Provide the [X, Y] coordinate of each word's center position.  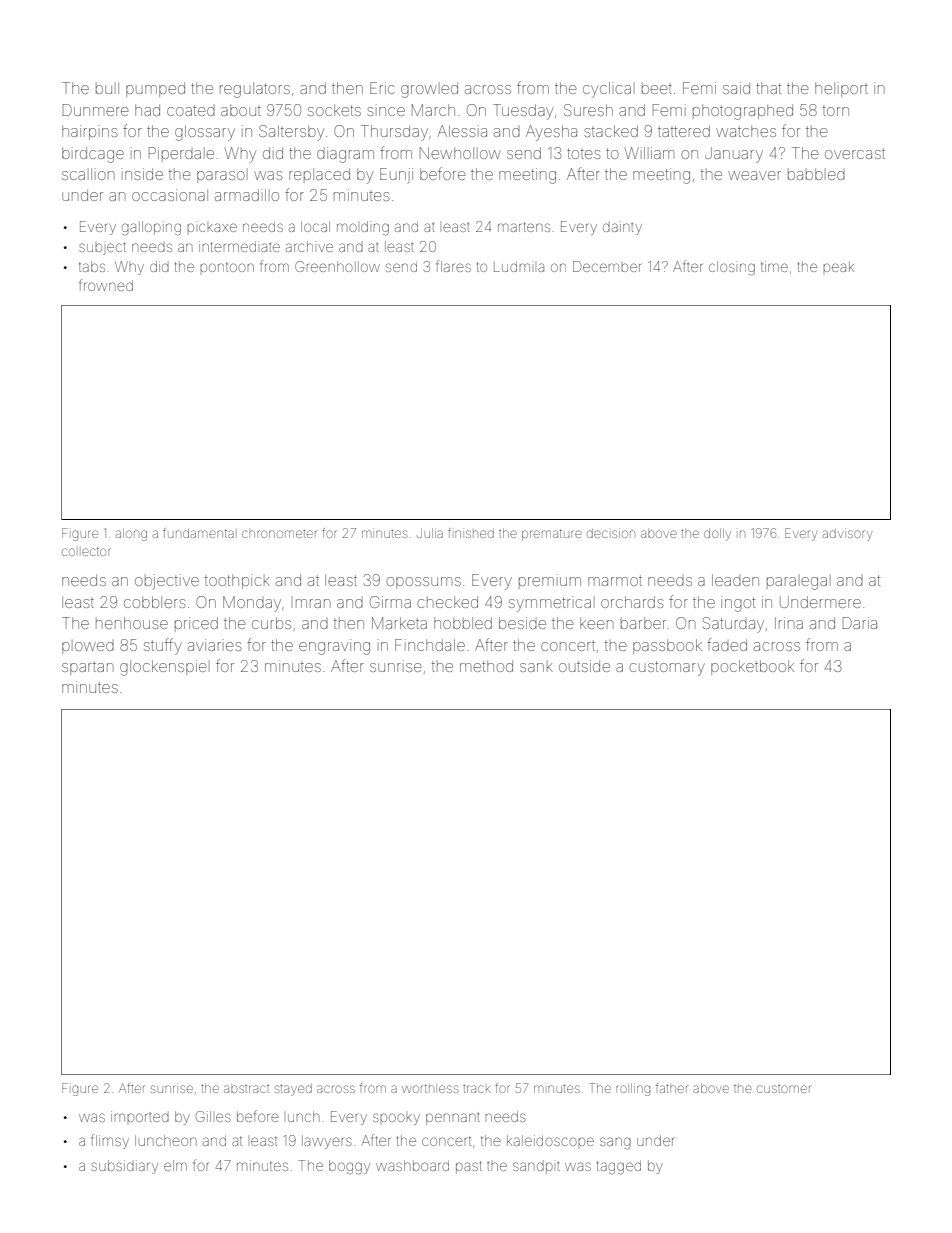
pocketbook [752, 667]
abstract [246, 1089]
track [477, 1088]
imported [140, 1116]
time [774, 266]
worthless [430, 1088]
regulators [255, 90]
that [768, 88]
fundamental [198, 533]
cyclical [609, 90]
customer [783, 1089]
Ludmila [519, 266]
